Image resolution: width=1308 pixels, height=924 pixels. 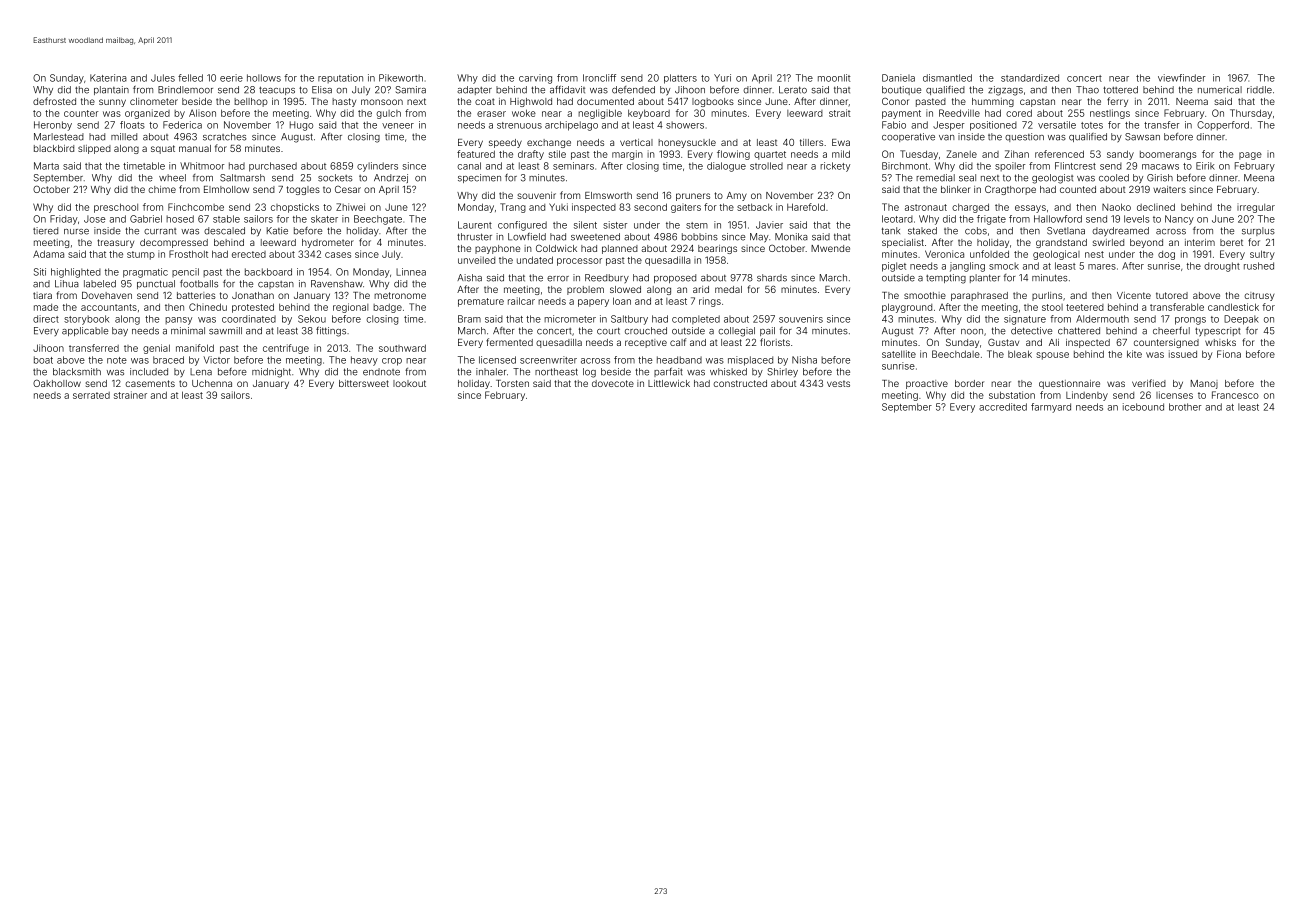 I want to click on Pikeworth, so click(x=401, y=78).
